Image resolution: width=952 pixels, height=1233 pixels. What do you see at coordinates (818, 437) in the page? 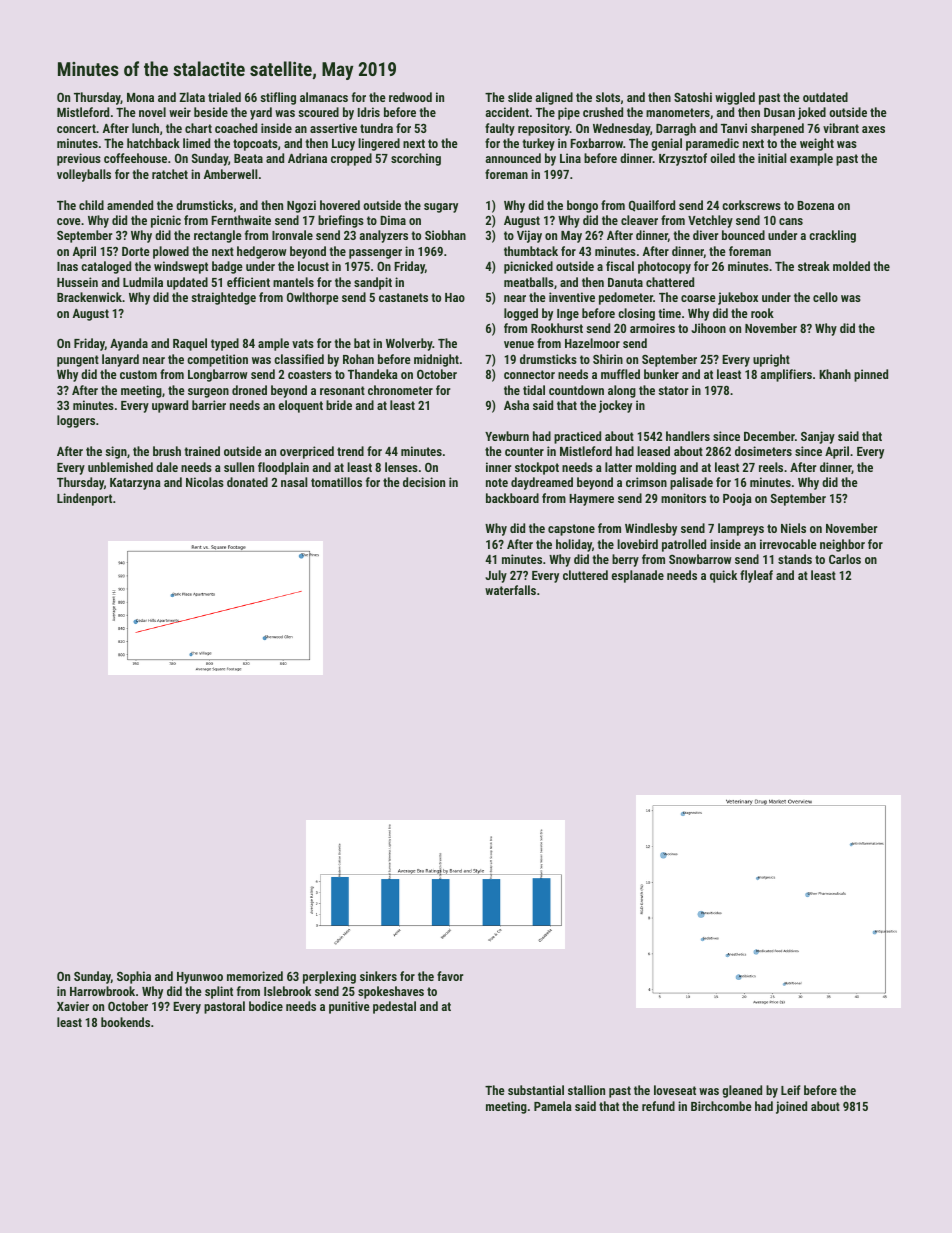
I see `Sanjay` at bounding box center [818, 437].
